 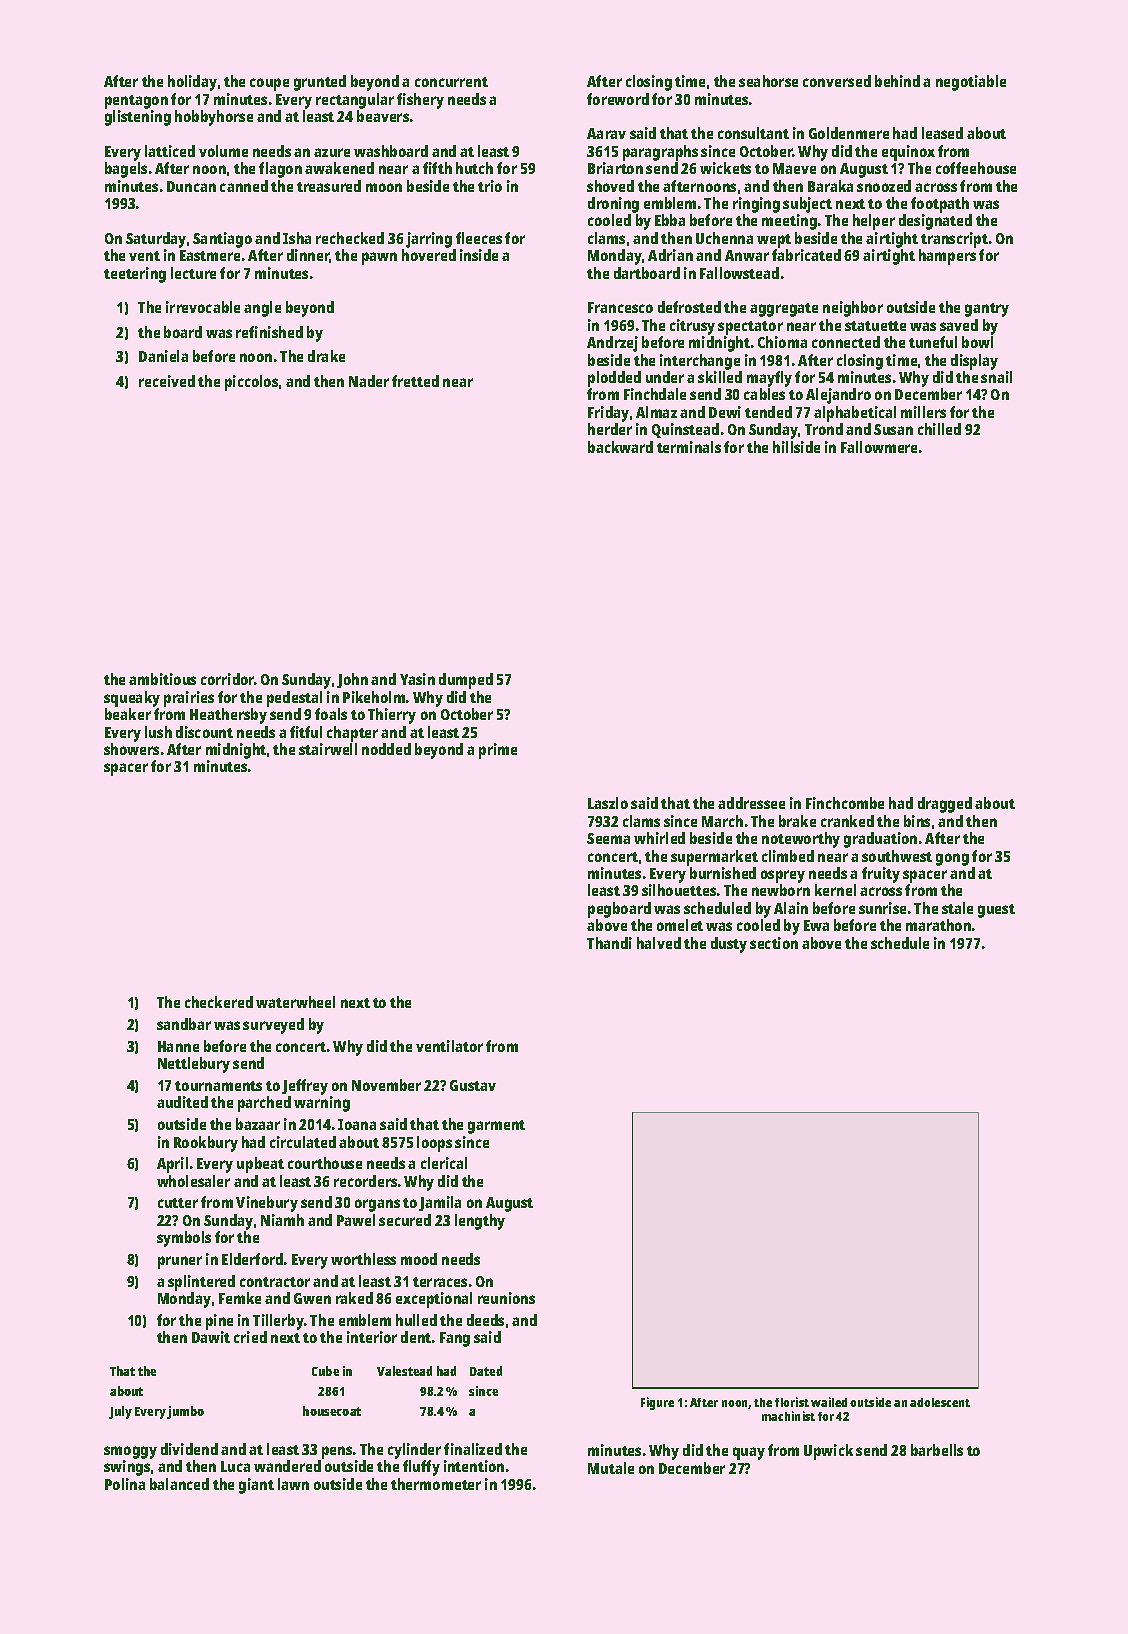 What do you see at coordinates (436, 1484) in the screenshot?
I see `thermometer` at bounding box center [436, 1484].
